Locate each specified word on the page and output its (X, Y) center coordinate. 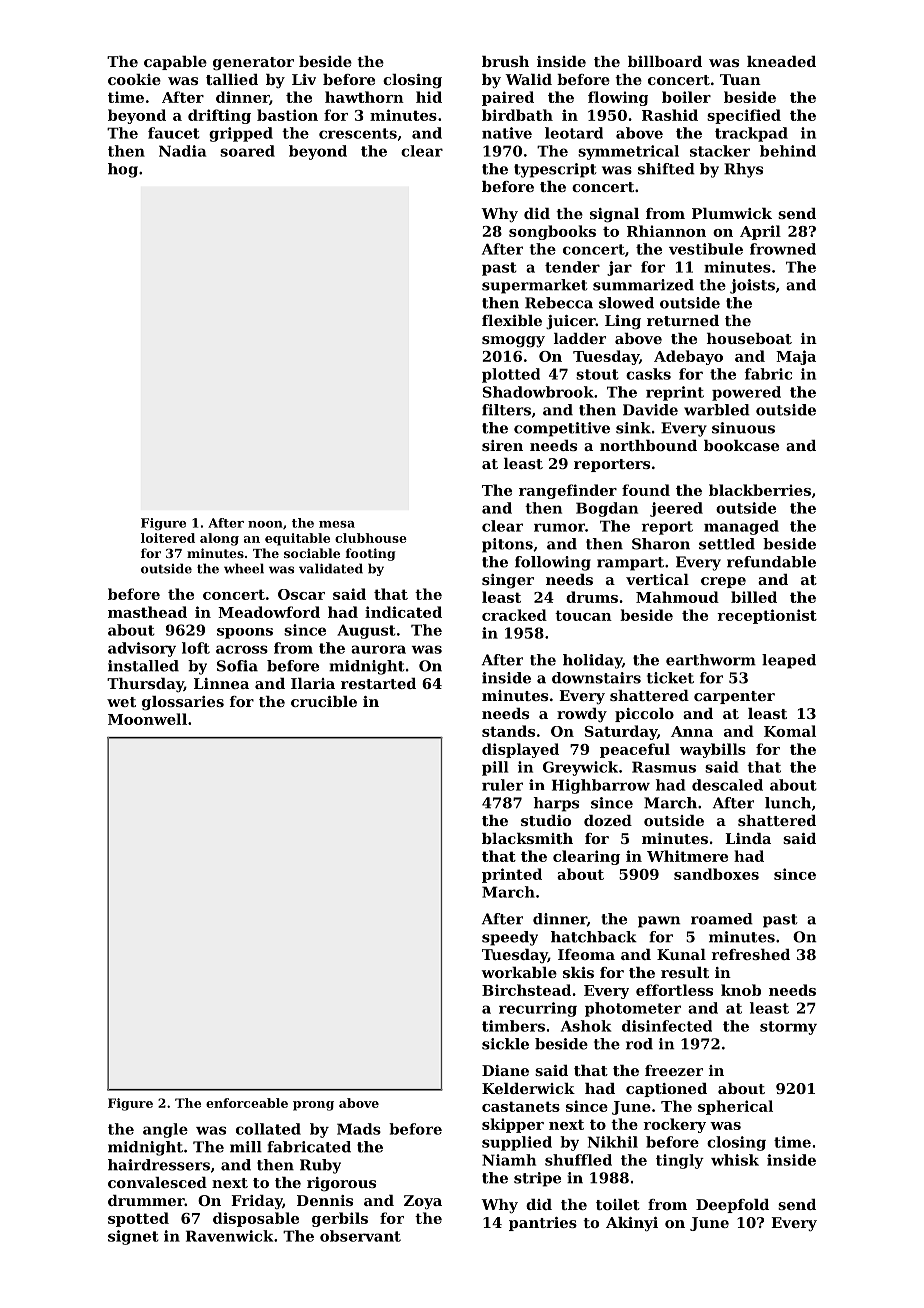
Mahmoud (677, 597)
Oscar (301, 594)
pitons (507, 545)
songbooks (552, 232)
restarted (378, 683)
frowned (783, 249)
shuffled (578, 1160)
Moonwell (147, 719)
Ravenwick (229, 1236)
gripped (241, 134)
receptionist (767, 616)
